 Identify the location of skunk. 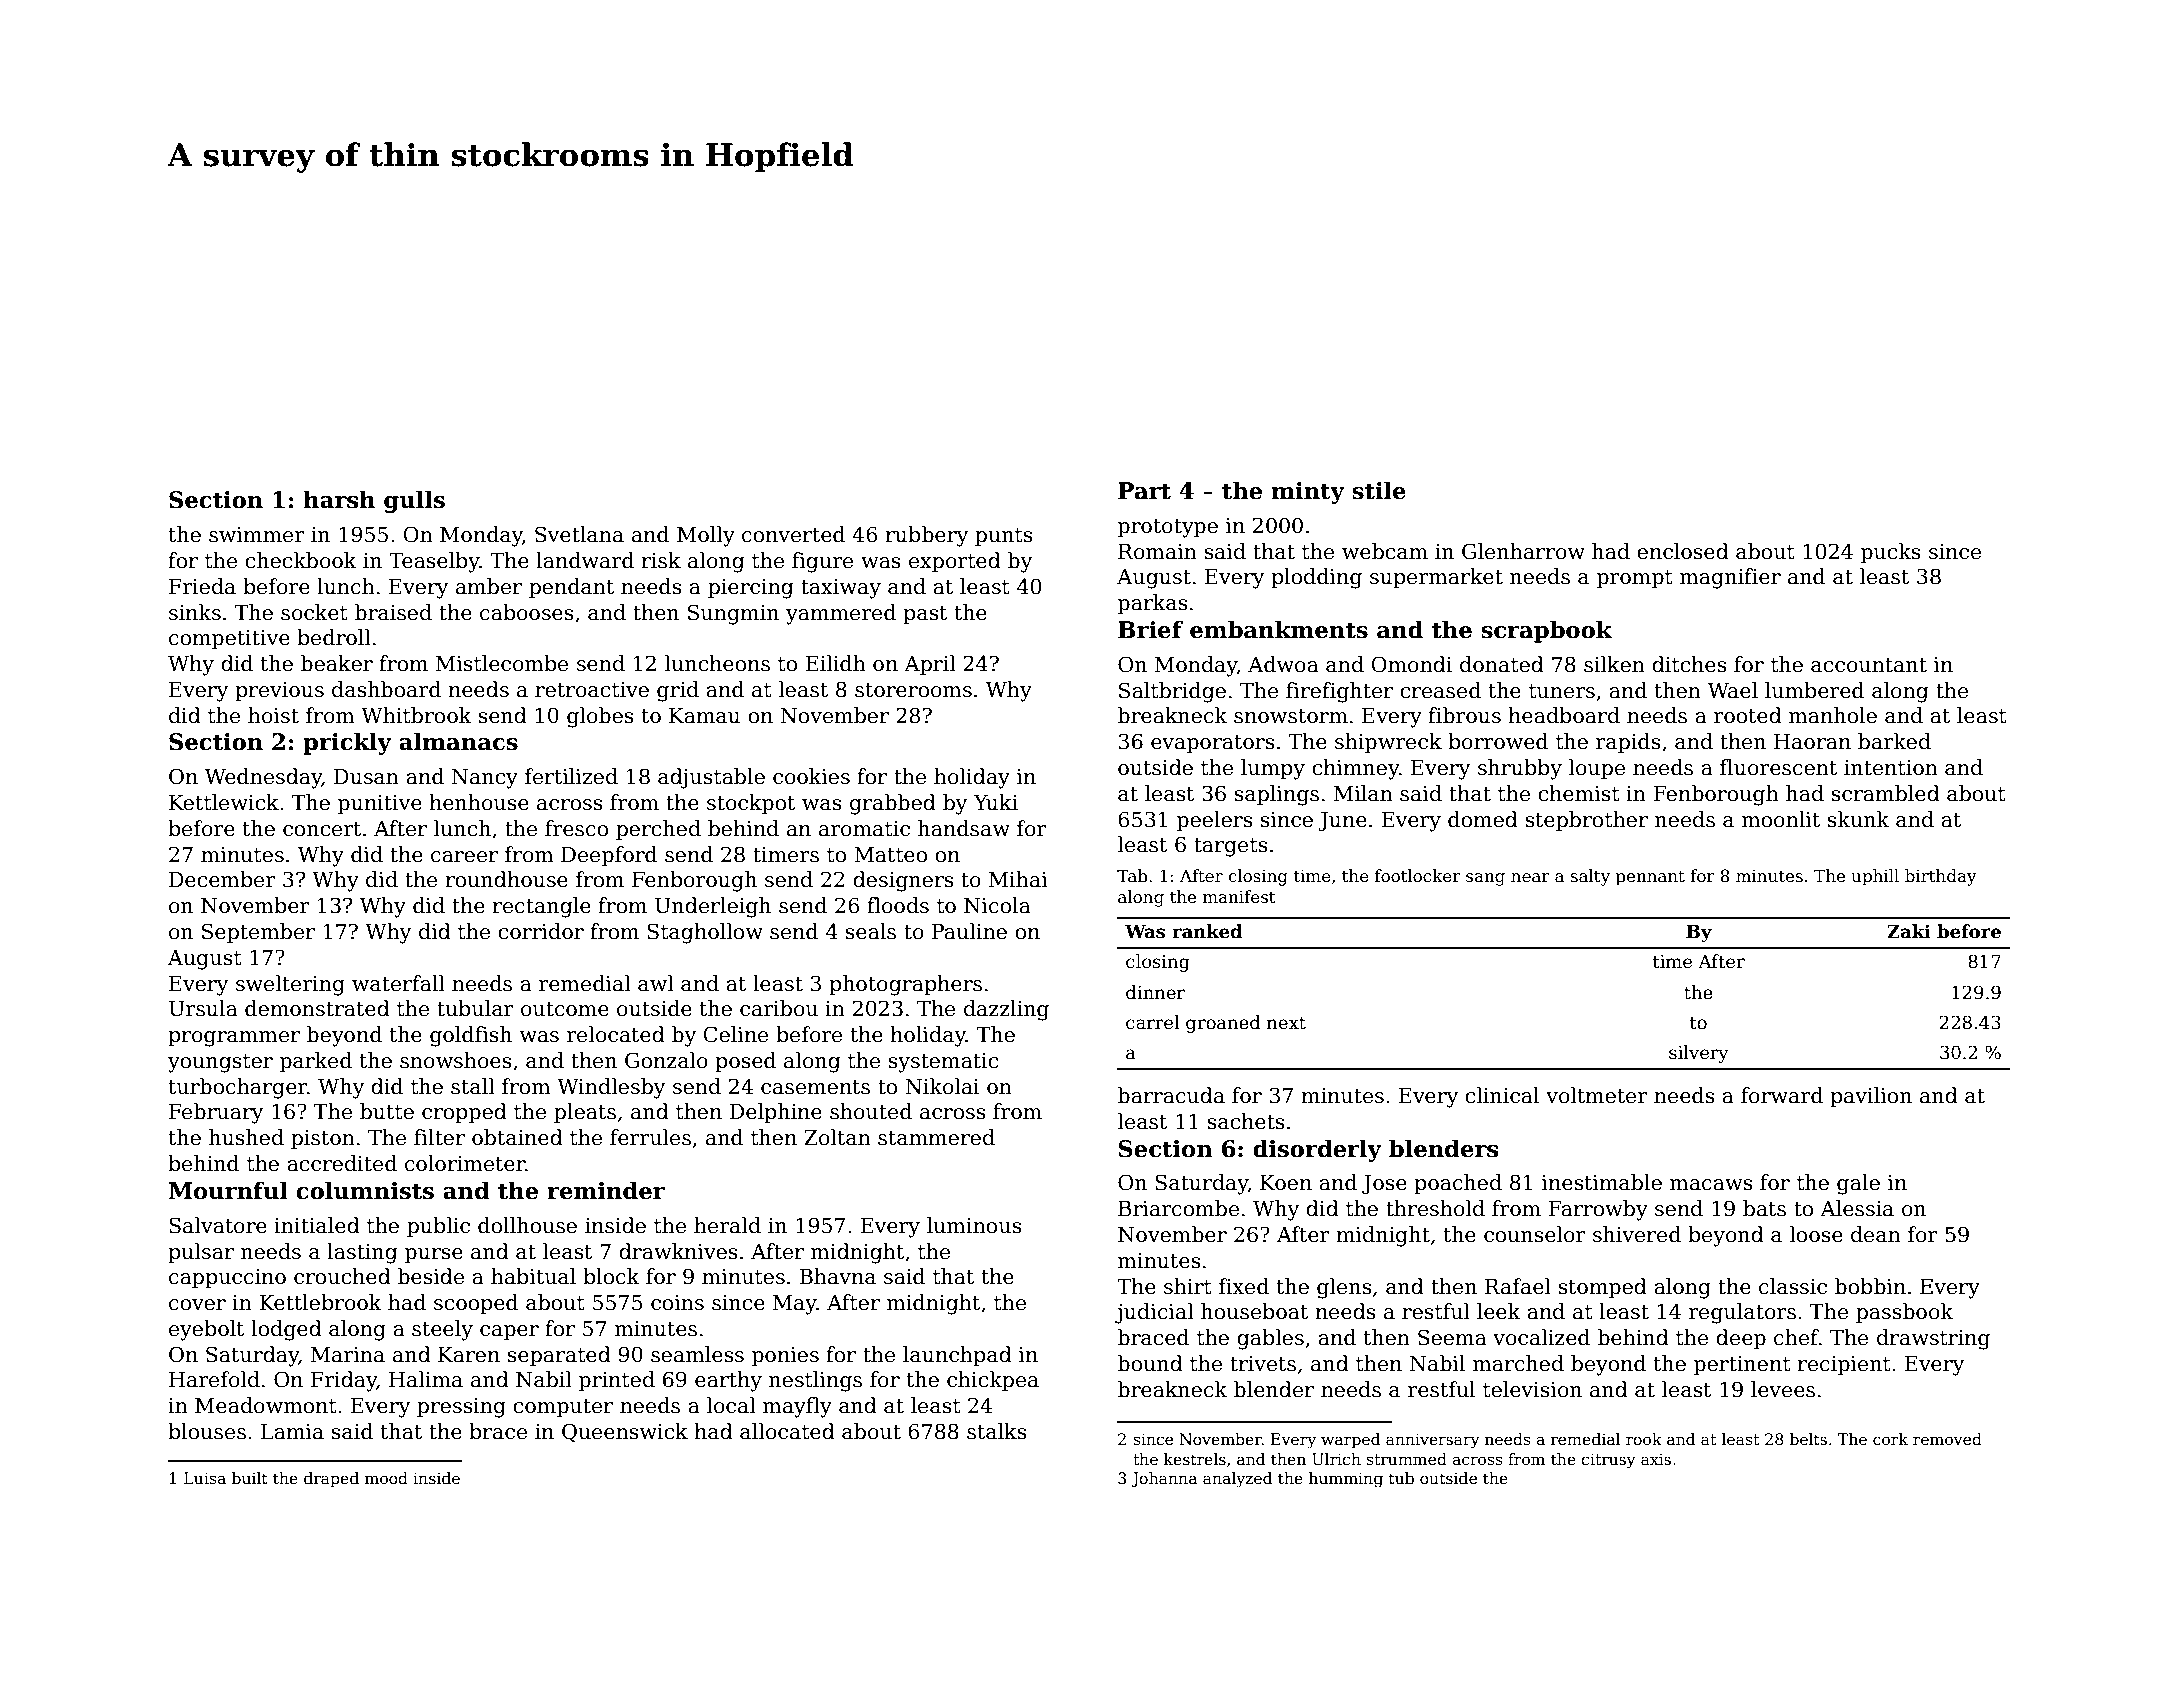
(1858, 819).
